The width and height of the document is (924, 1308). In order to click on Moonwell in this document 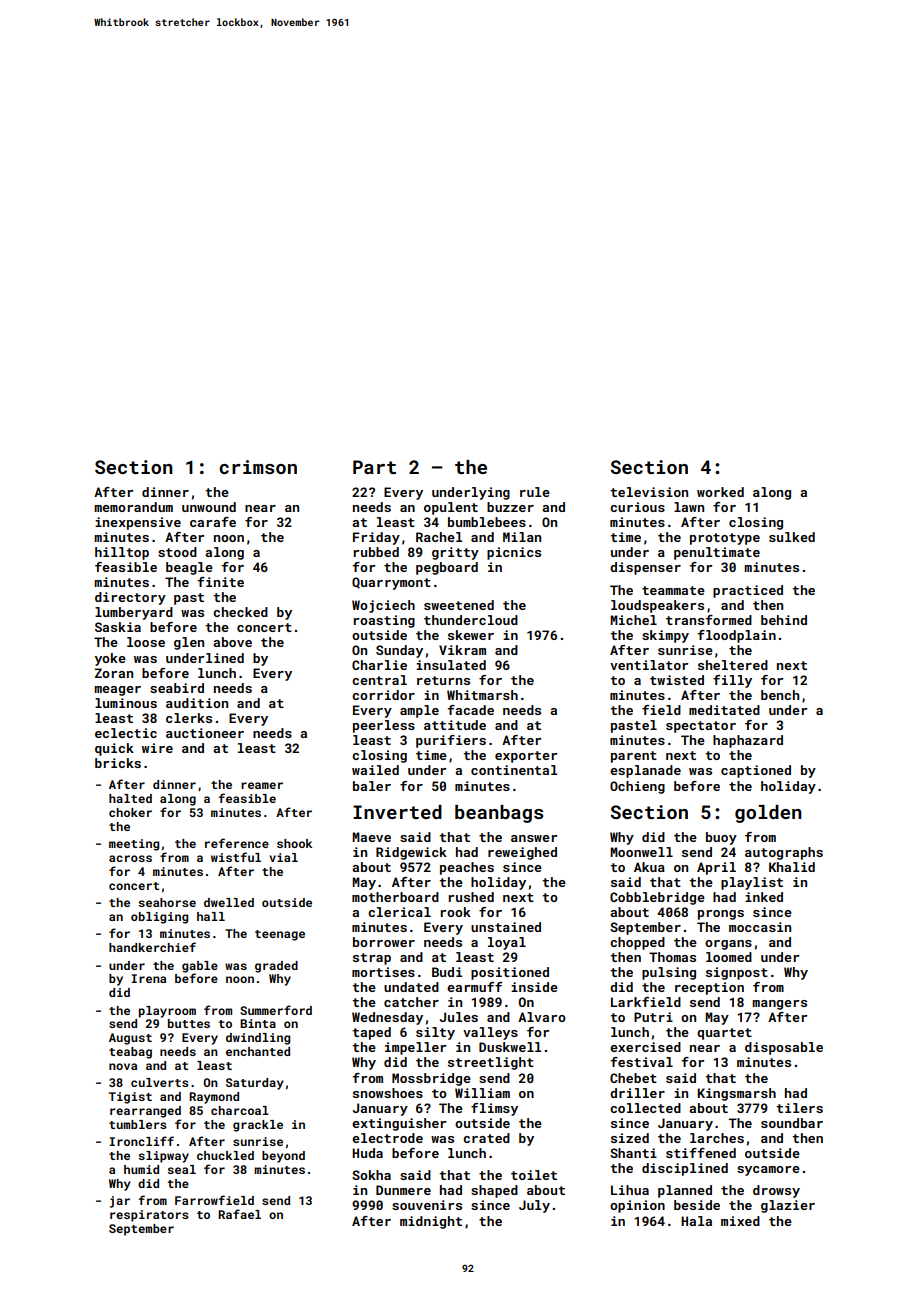, I will do `click(641, 852)`.
